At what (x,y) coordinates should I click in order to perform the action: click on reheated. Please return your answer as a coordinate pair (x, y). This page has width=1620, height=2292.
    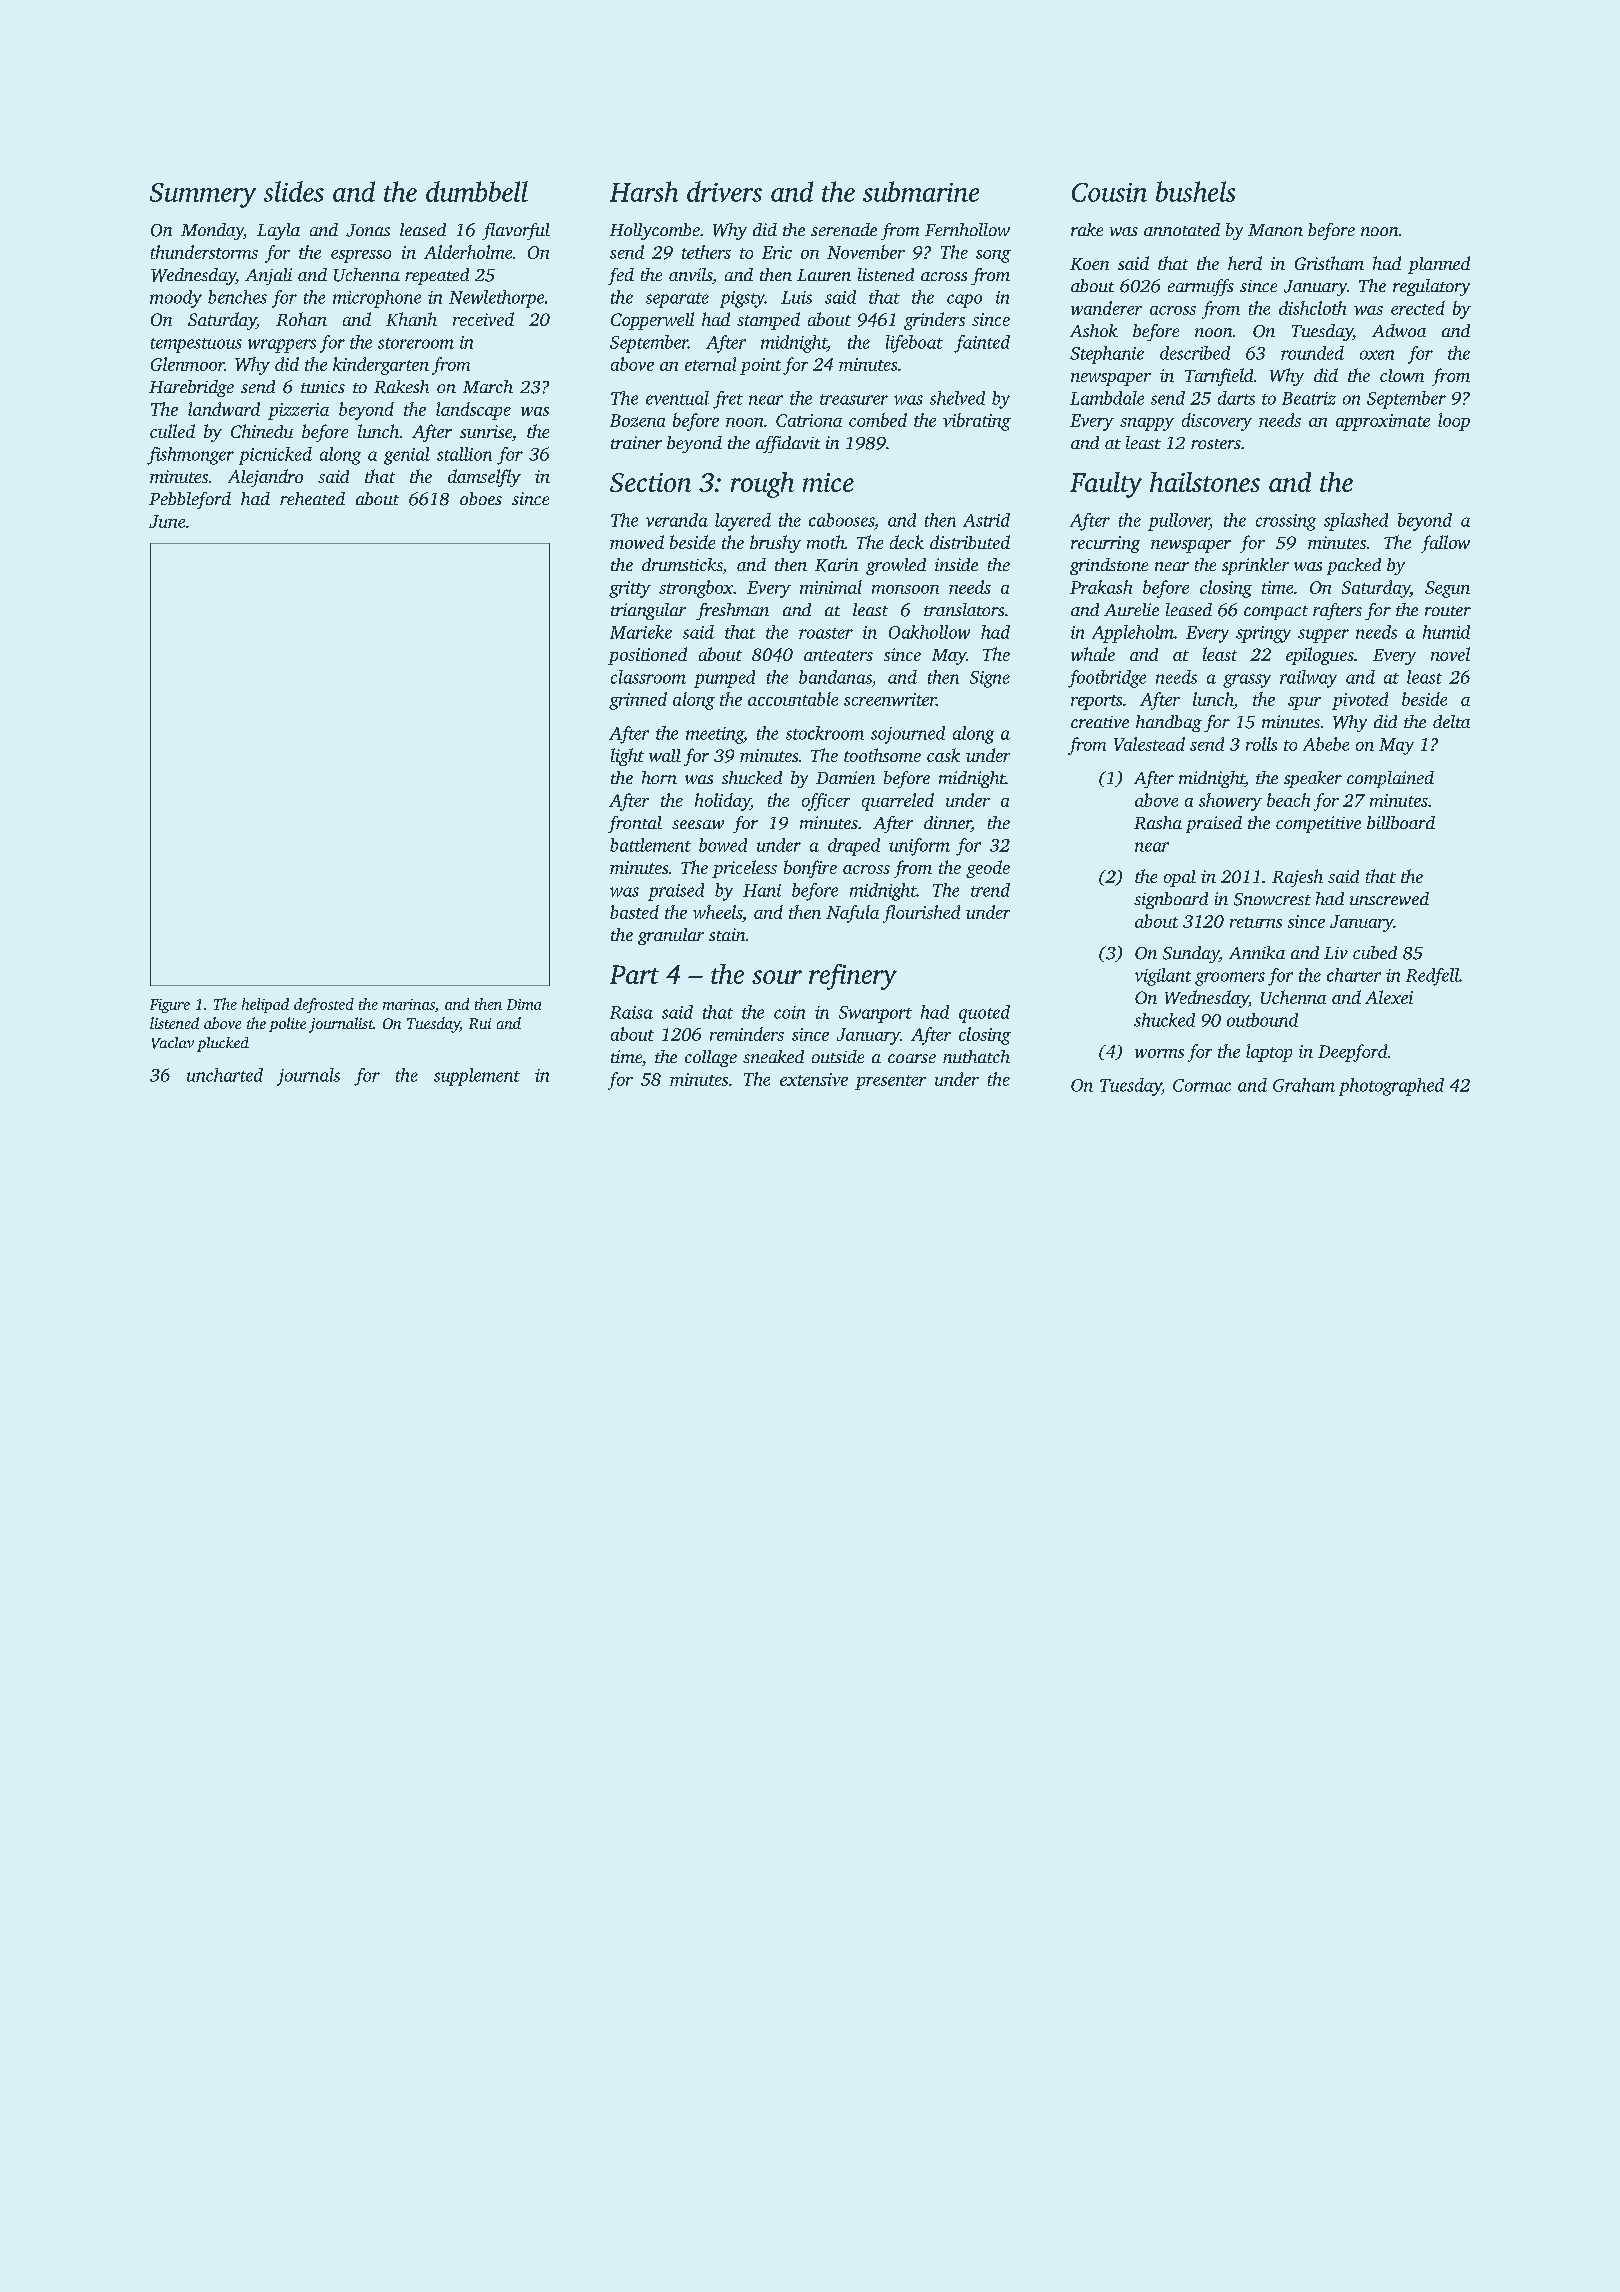
    Looking at the image, I should click on (312, 498).
